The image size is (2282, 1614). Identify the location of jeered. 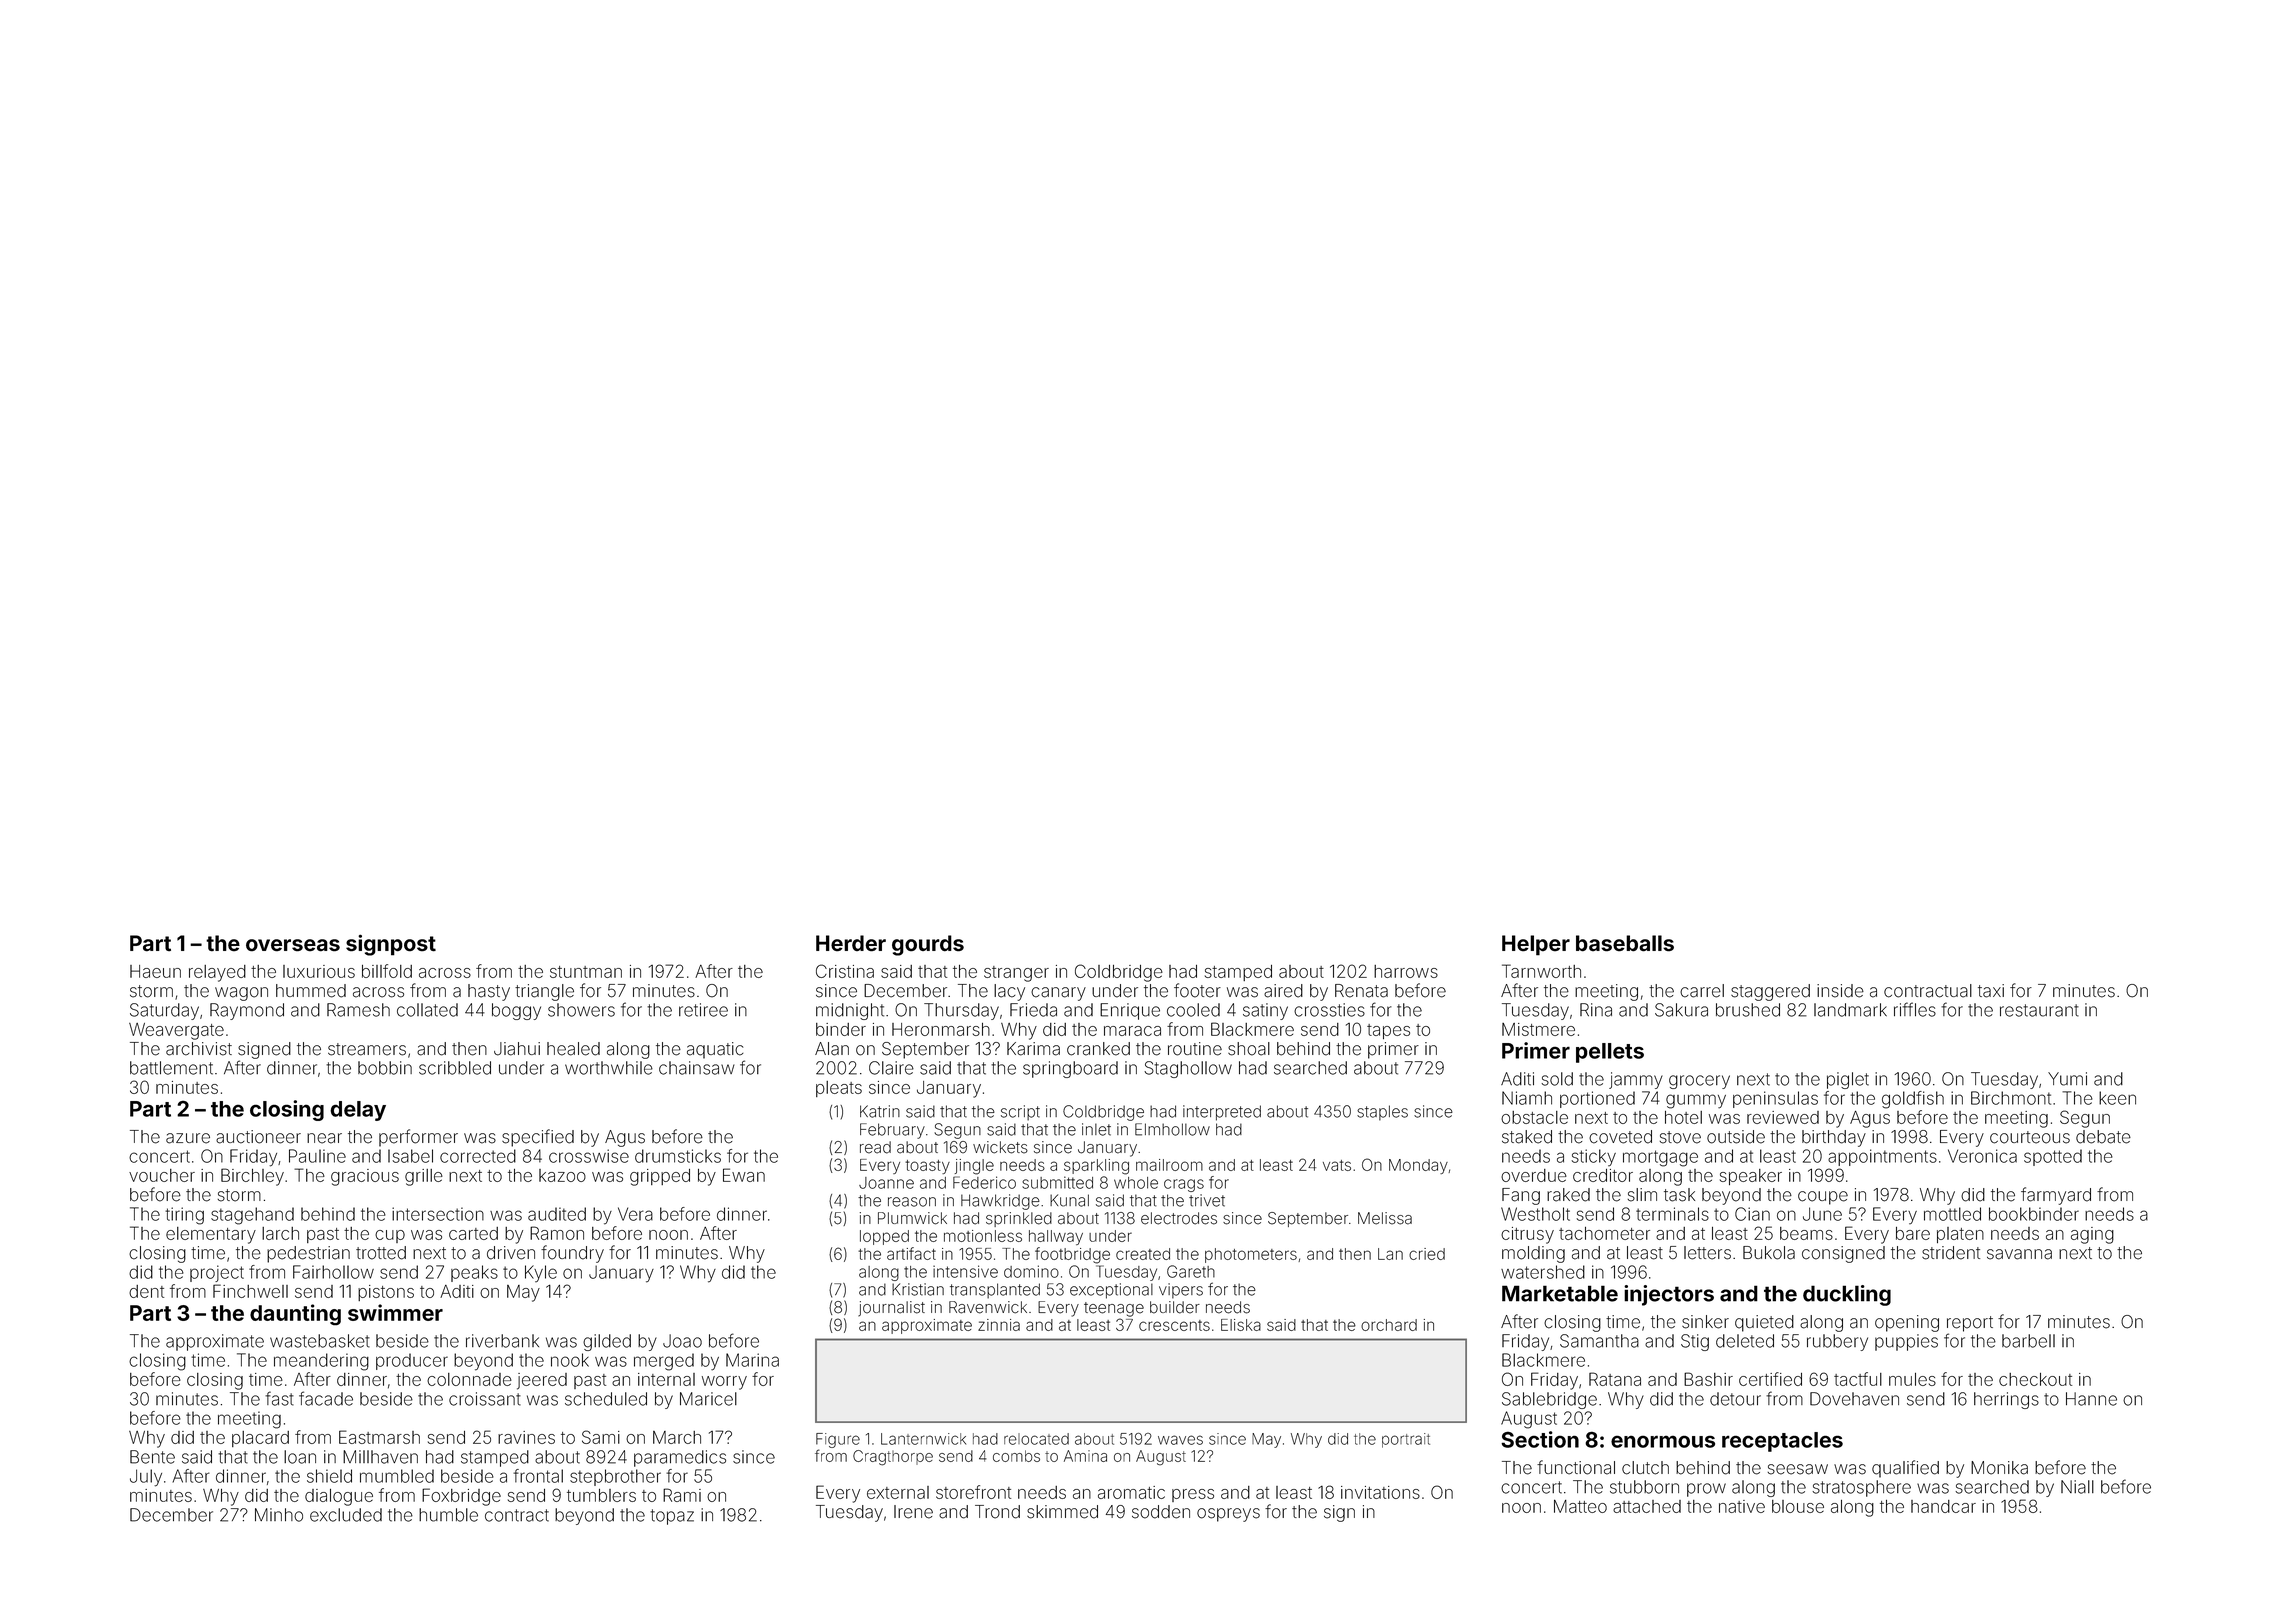
(542, 1381).
